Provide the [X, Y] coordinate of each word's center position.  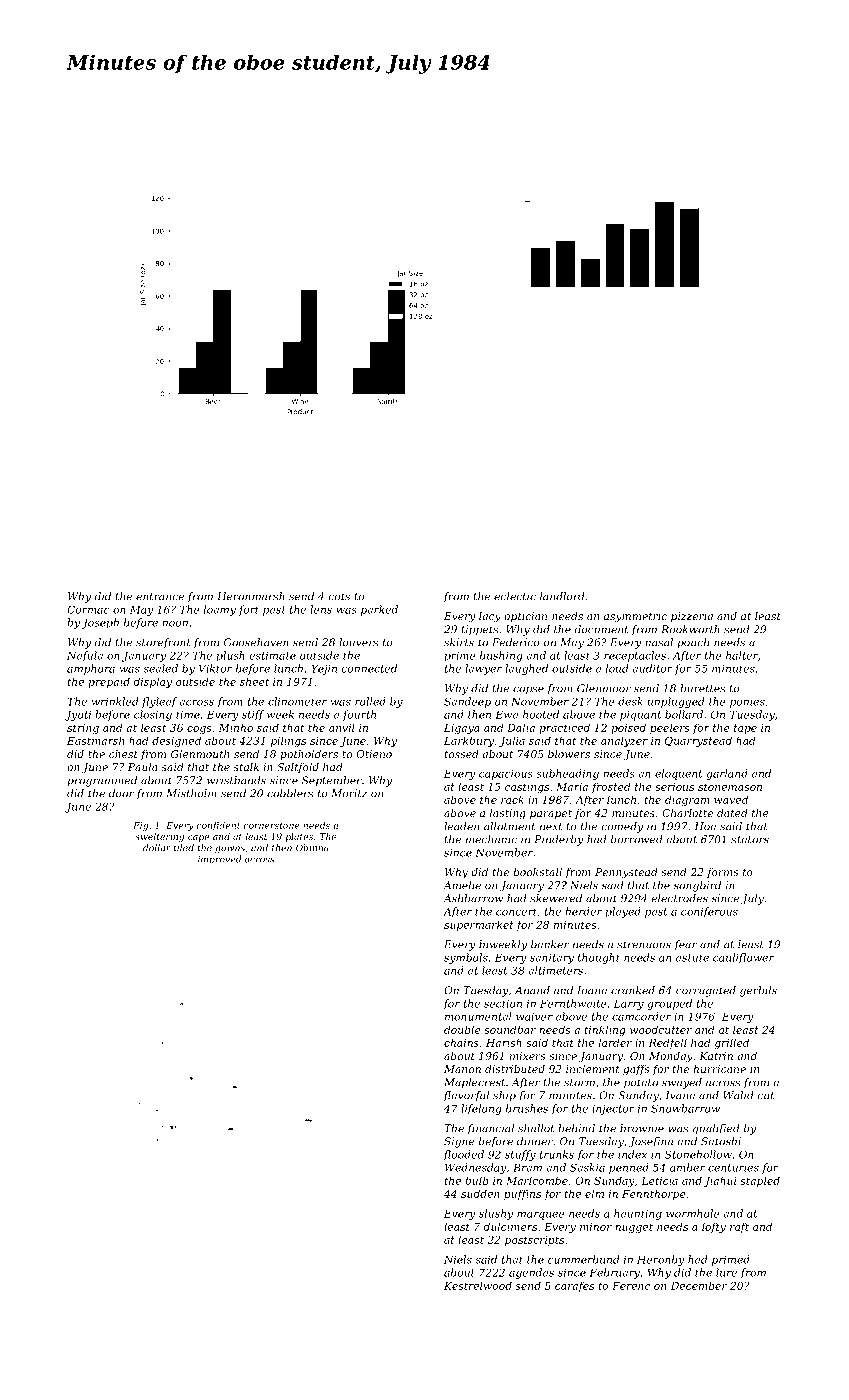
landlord [562, 596]
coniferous [709, 912]
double [462, 1029]
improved [219, 859]
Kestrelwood [478, 1285]
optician [525, 617]
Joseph [100, 623]
